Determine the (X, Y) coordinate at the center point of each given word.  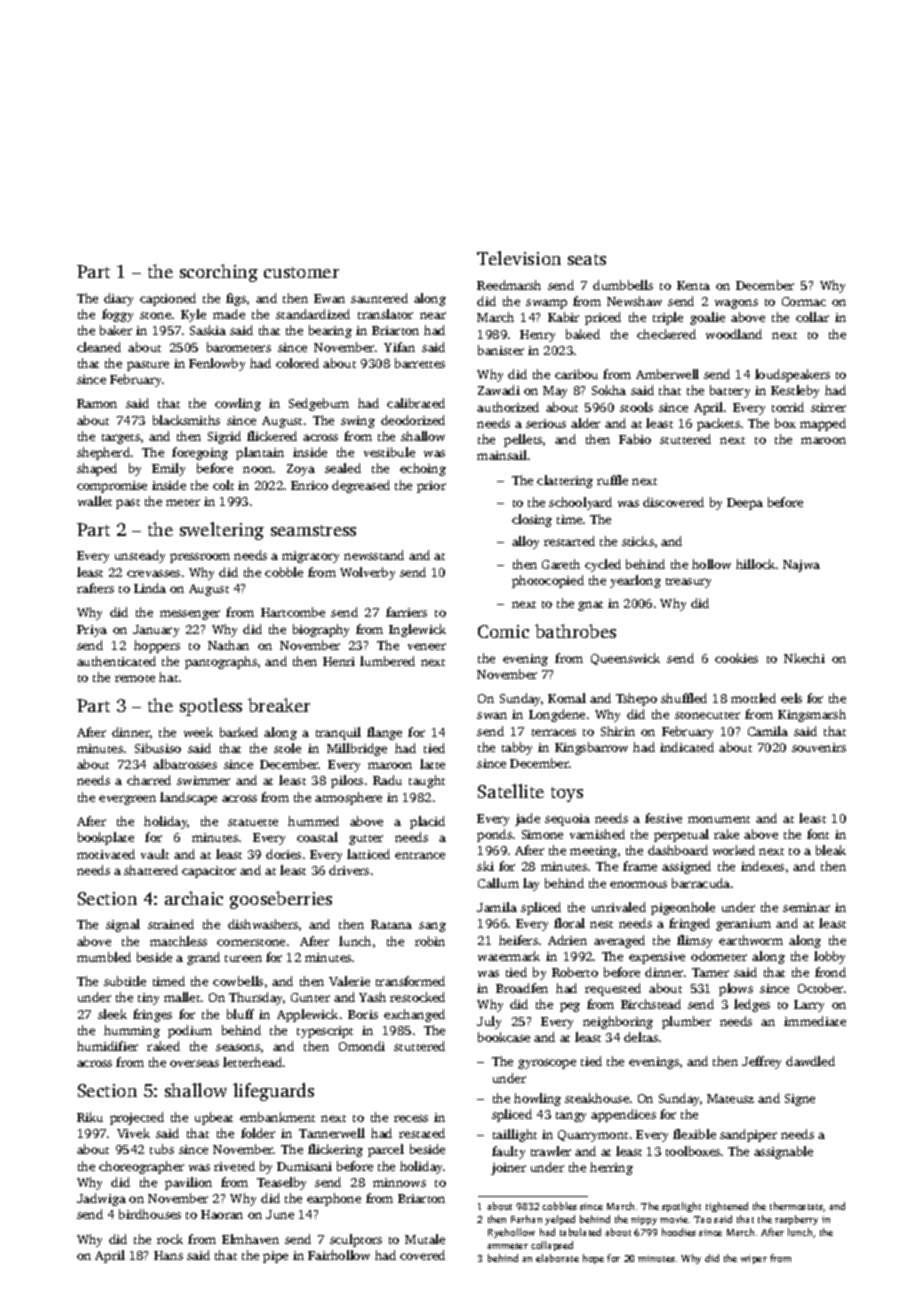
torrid (788, 407)
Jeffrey (761, 1062)
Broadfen (522, 988)
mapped (823, 424)
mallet (182, 997)
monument (719, 819)
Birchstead (651, 1004)
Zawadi (499, 390)
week (198, 732)
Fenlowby (217, 364)
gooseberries (281, 900)
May (555, 392)
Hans (168, 1255)
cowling (238, 404)
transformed (410, 981)
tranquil (338, 733)
